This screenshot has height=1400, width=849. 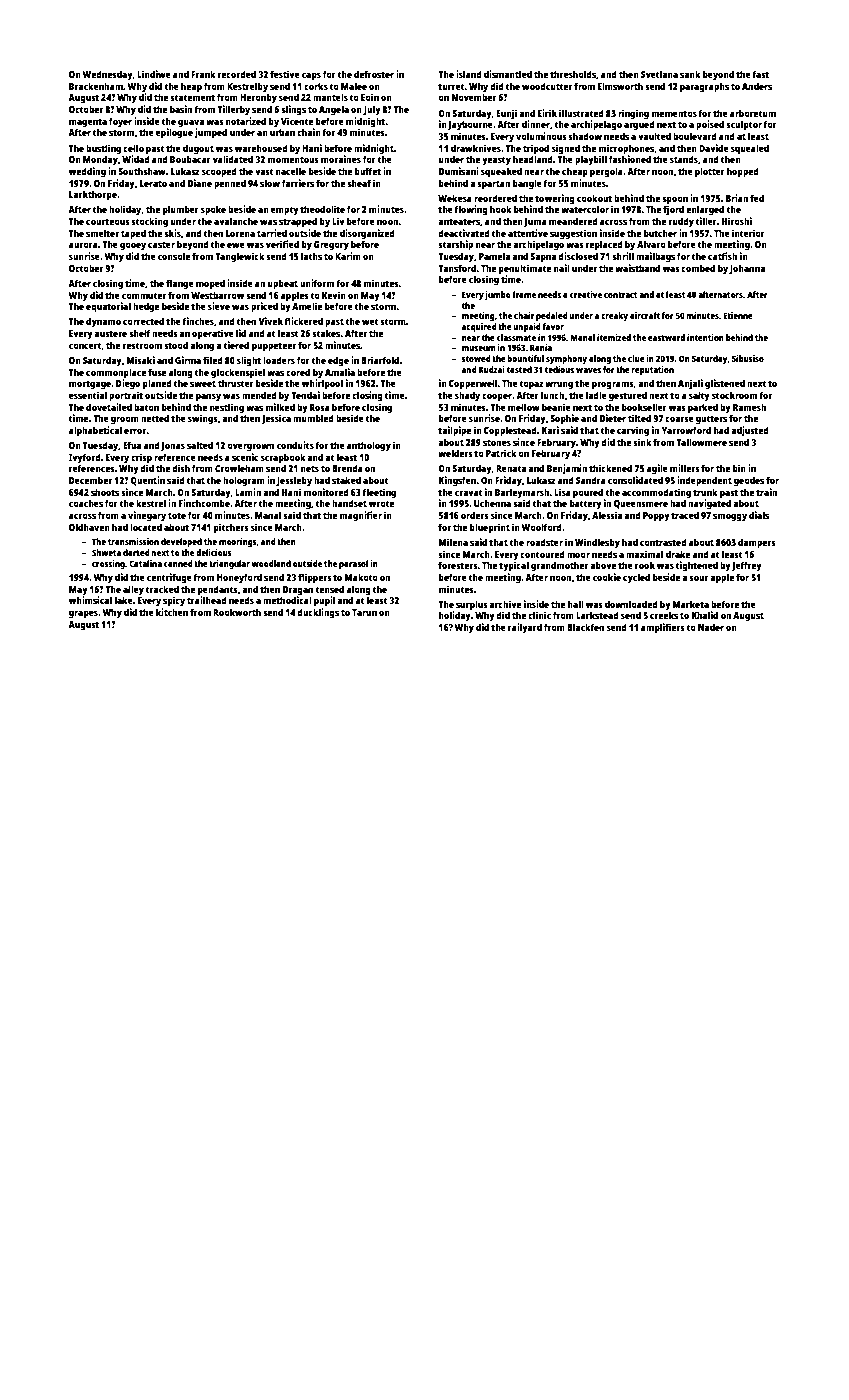 I want to click on parasol, so click(x=353, y=564).
